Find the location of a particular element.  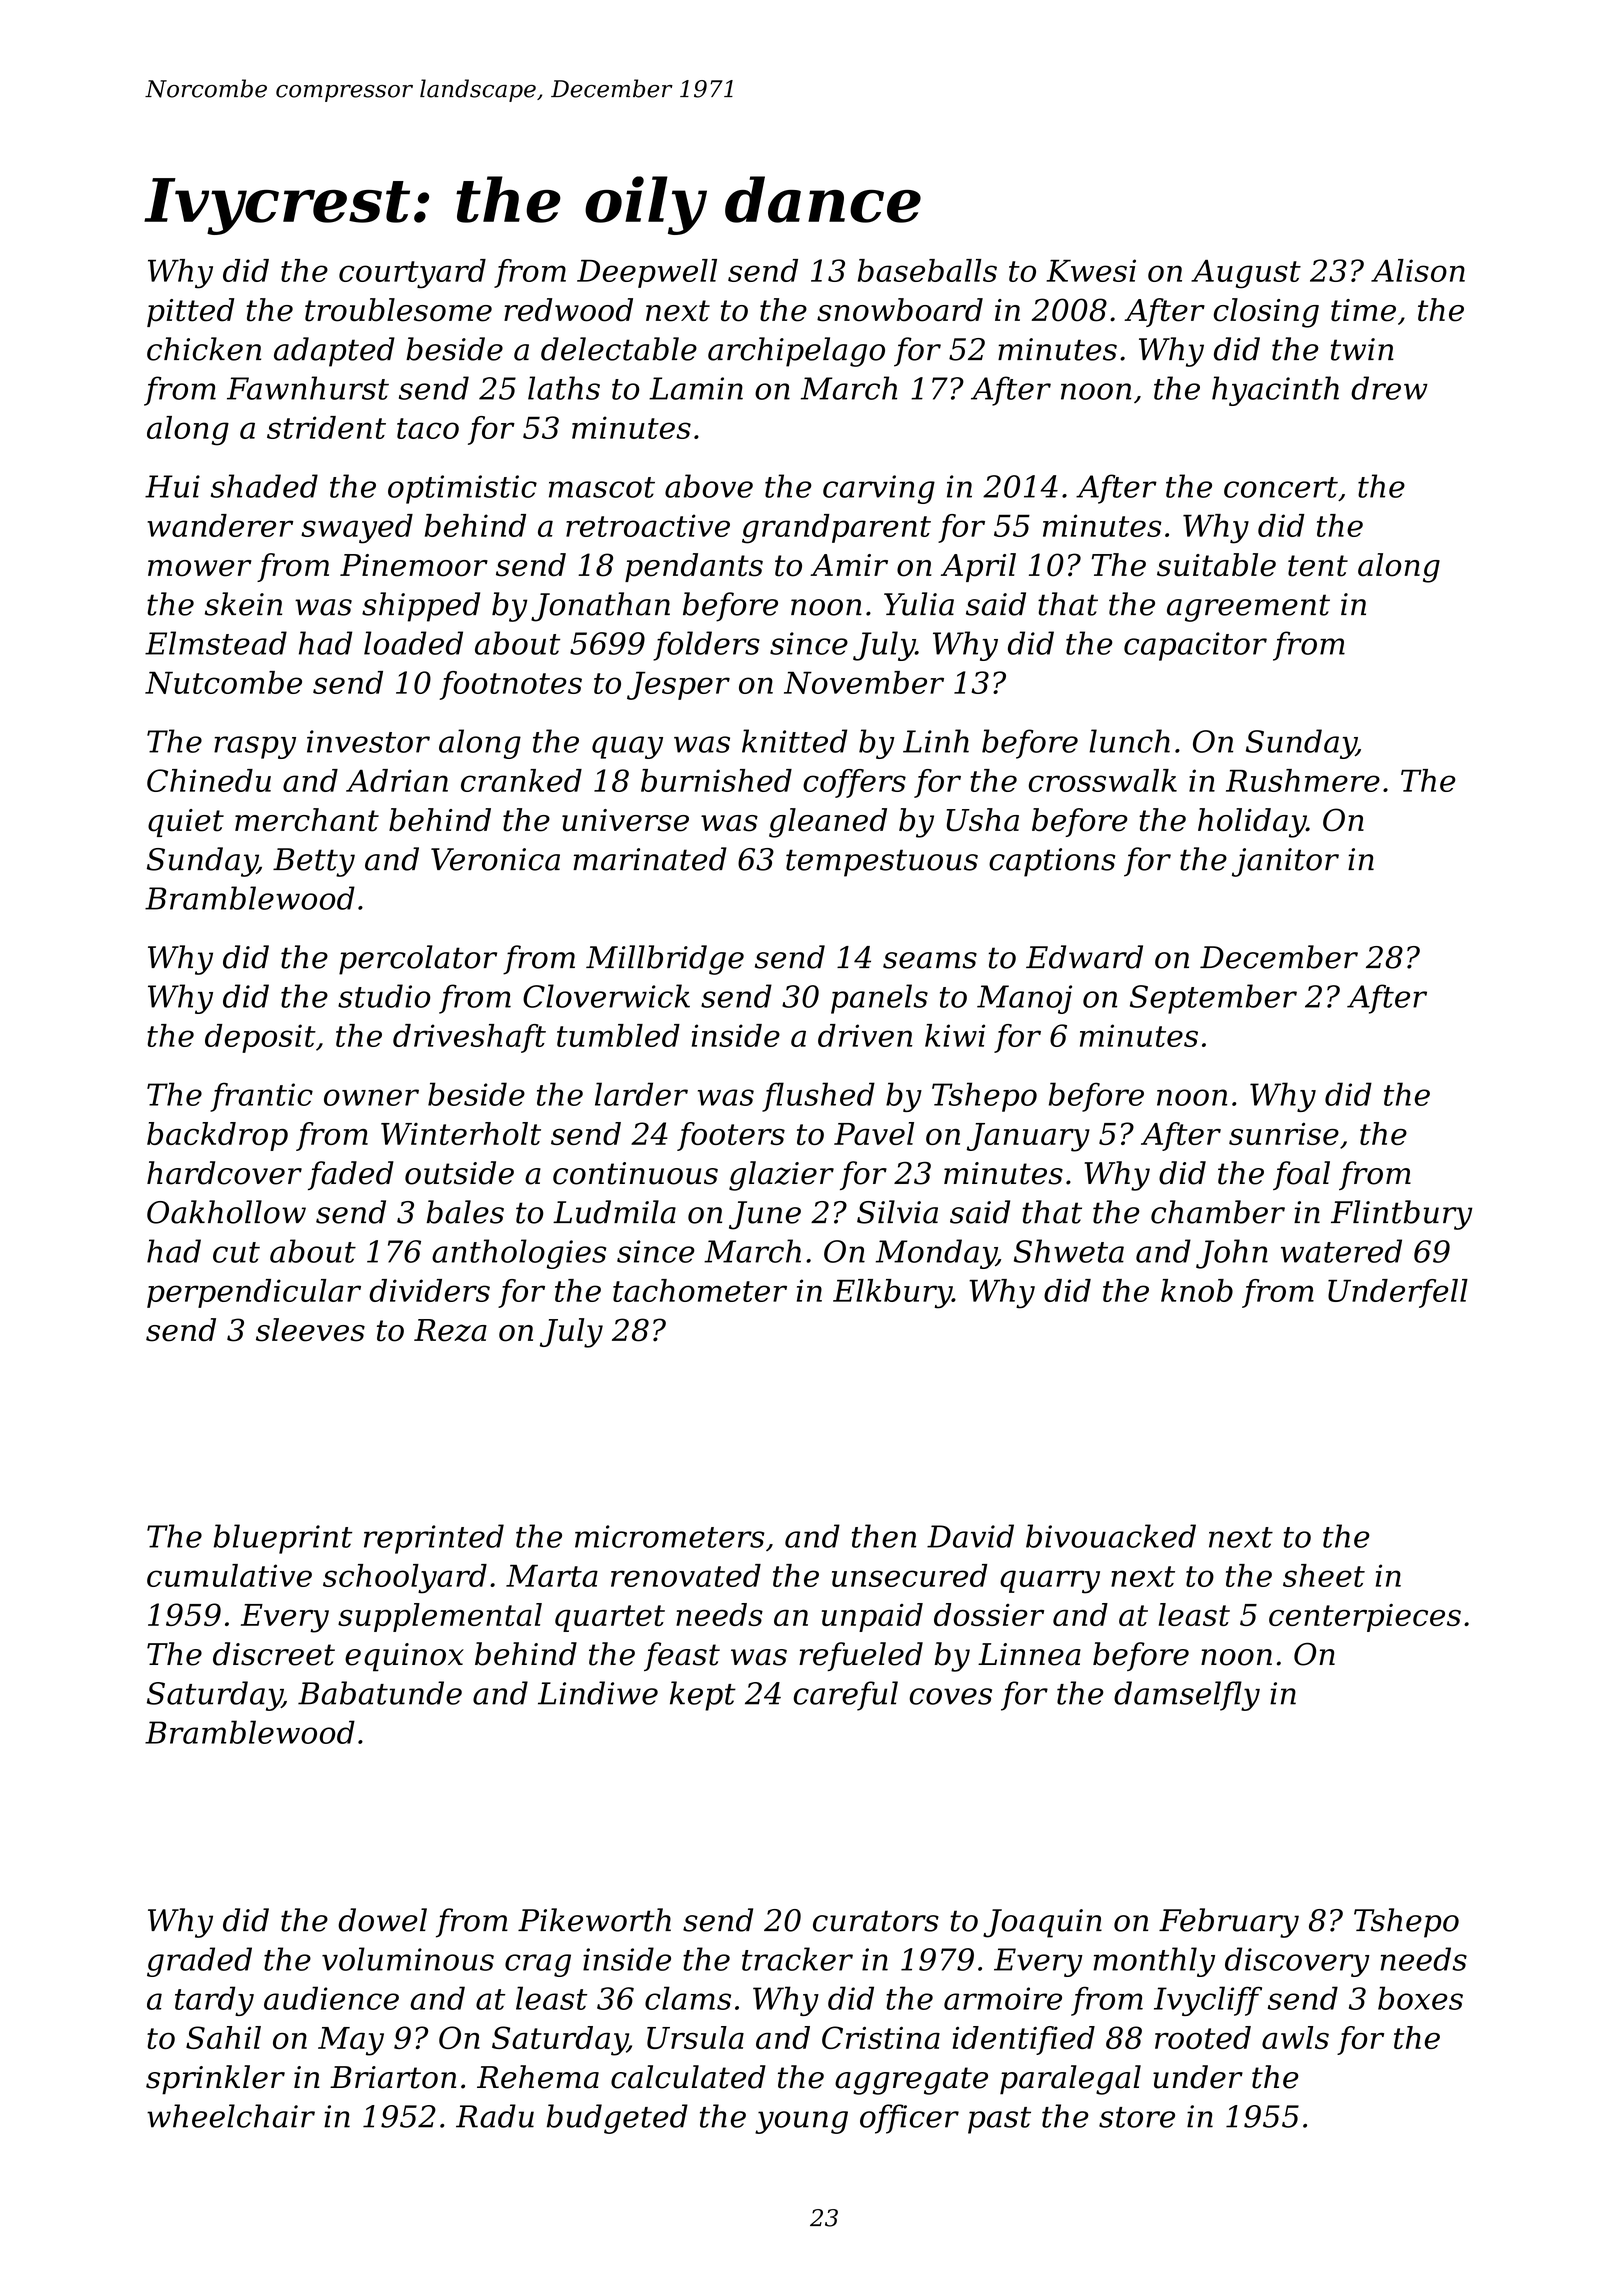

courtyard is located at coordinates (412, 274).
